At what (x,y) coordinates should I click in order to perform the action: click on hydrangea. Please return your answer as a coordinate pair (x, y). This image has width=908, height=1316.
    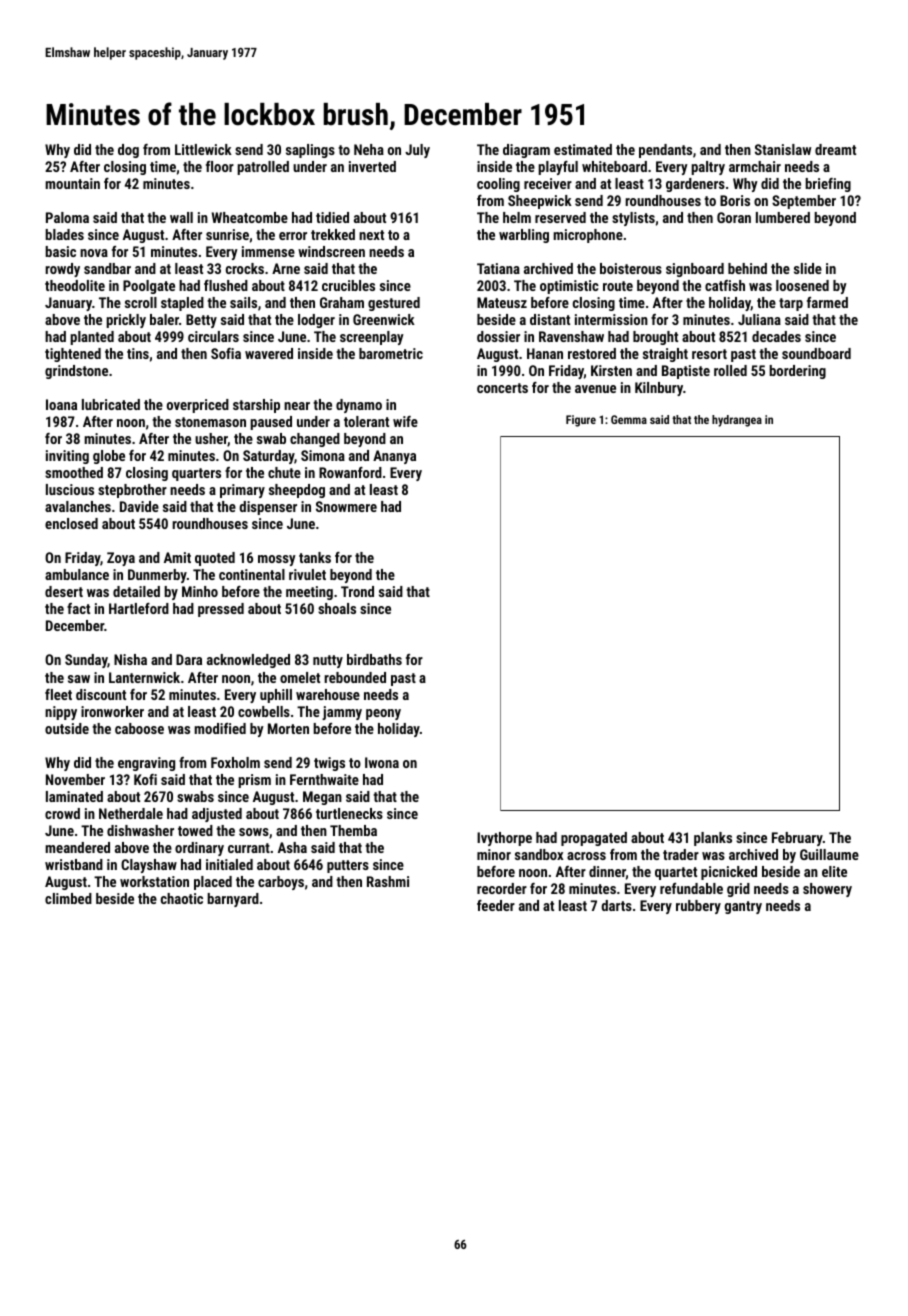
    Looking at the image, I should click on (737, 421).
